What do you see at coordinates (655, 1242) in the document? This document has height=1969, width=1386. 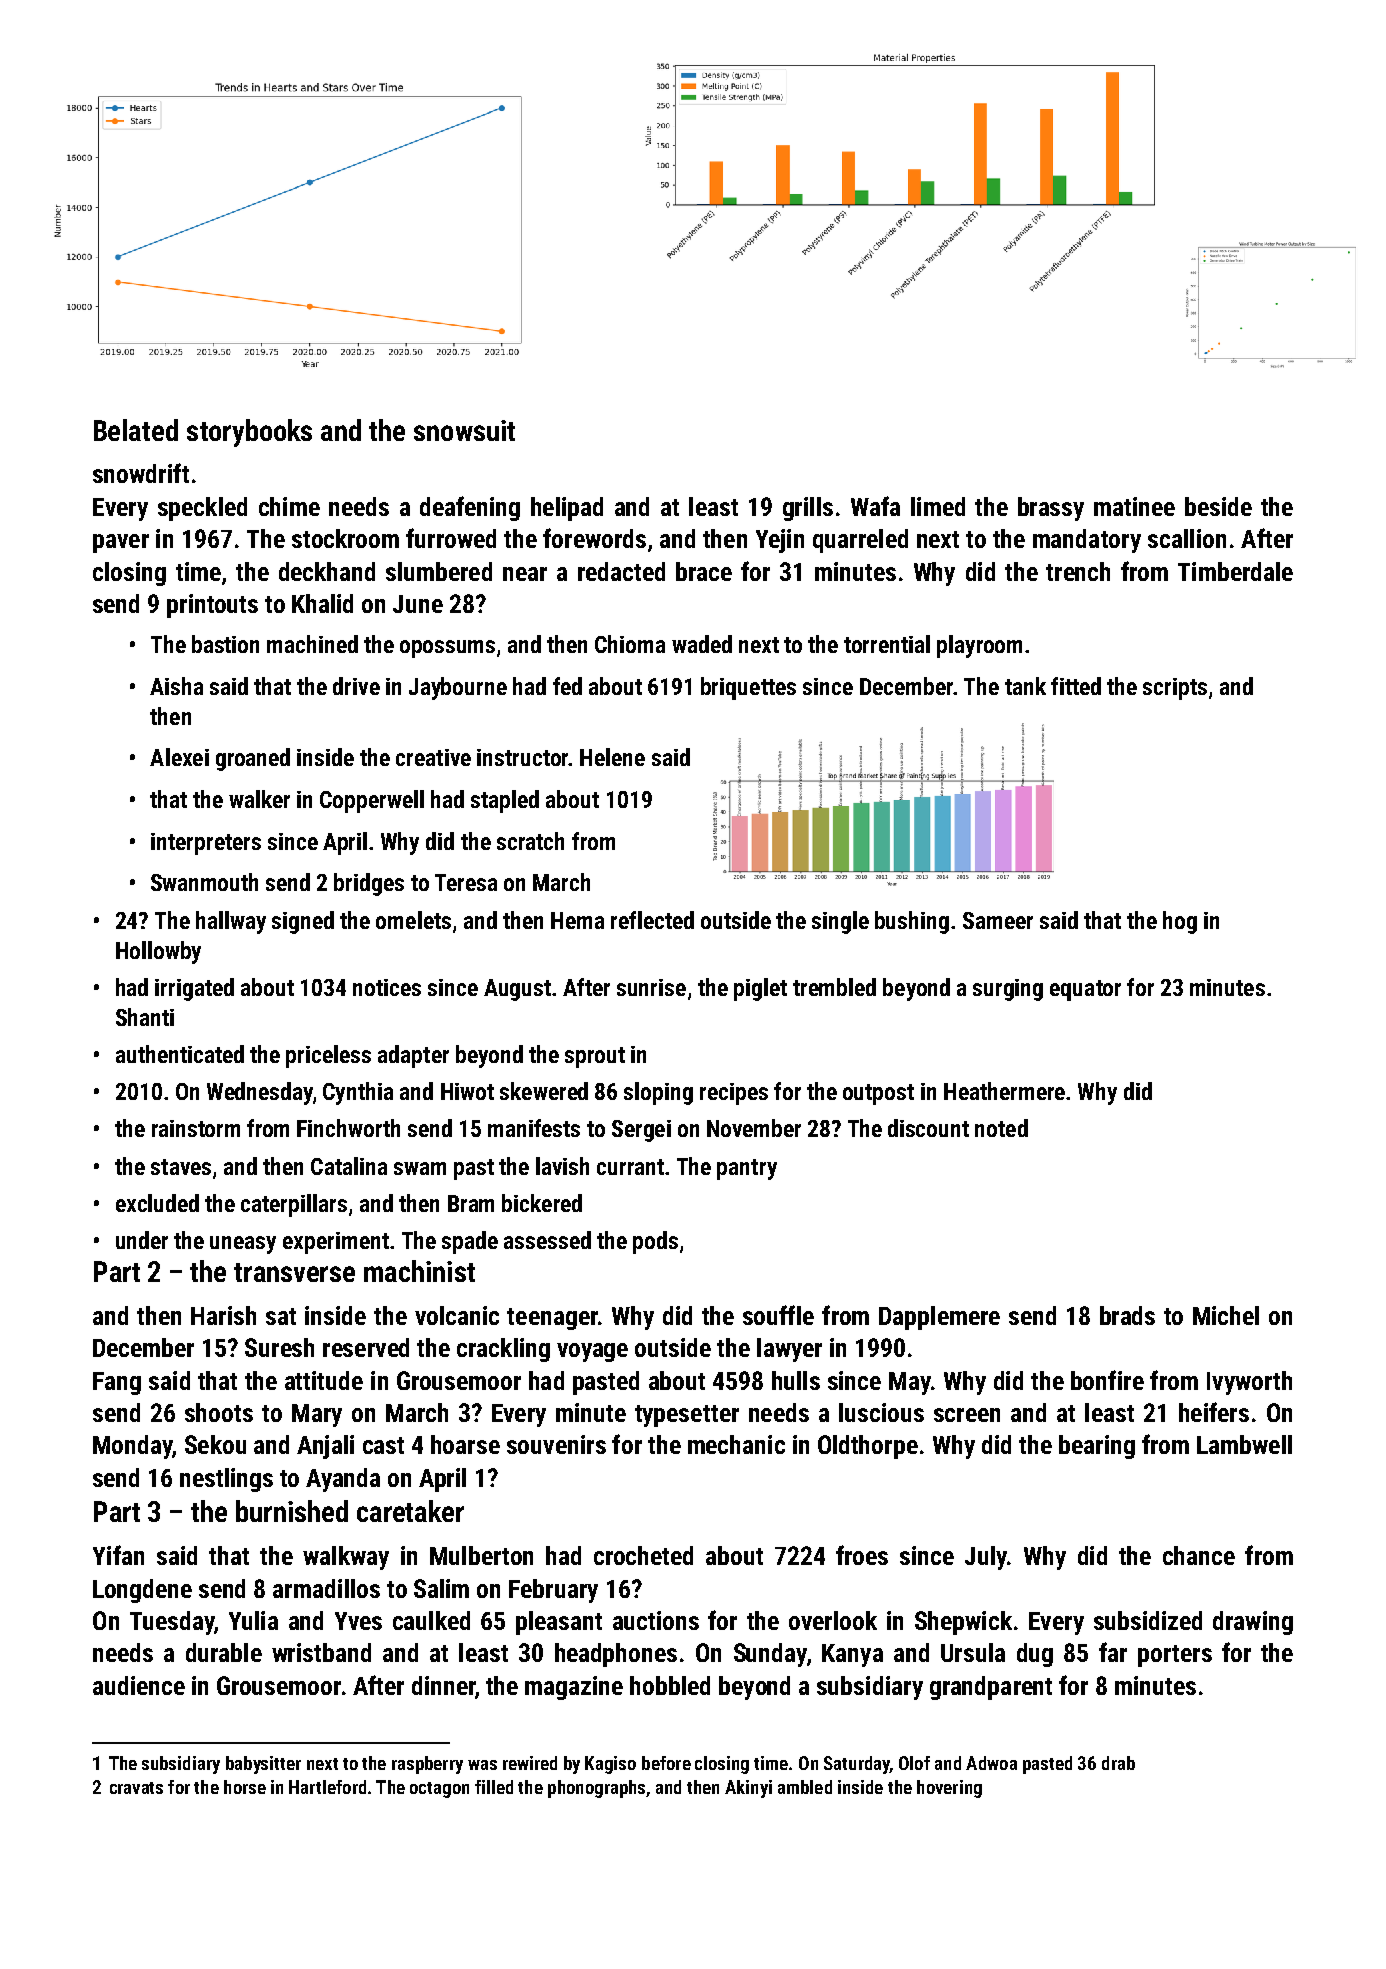 I see `pods` at bounding box center [655, 1242].
